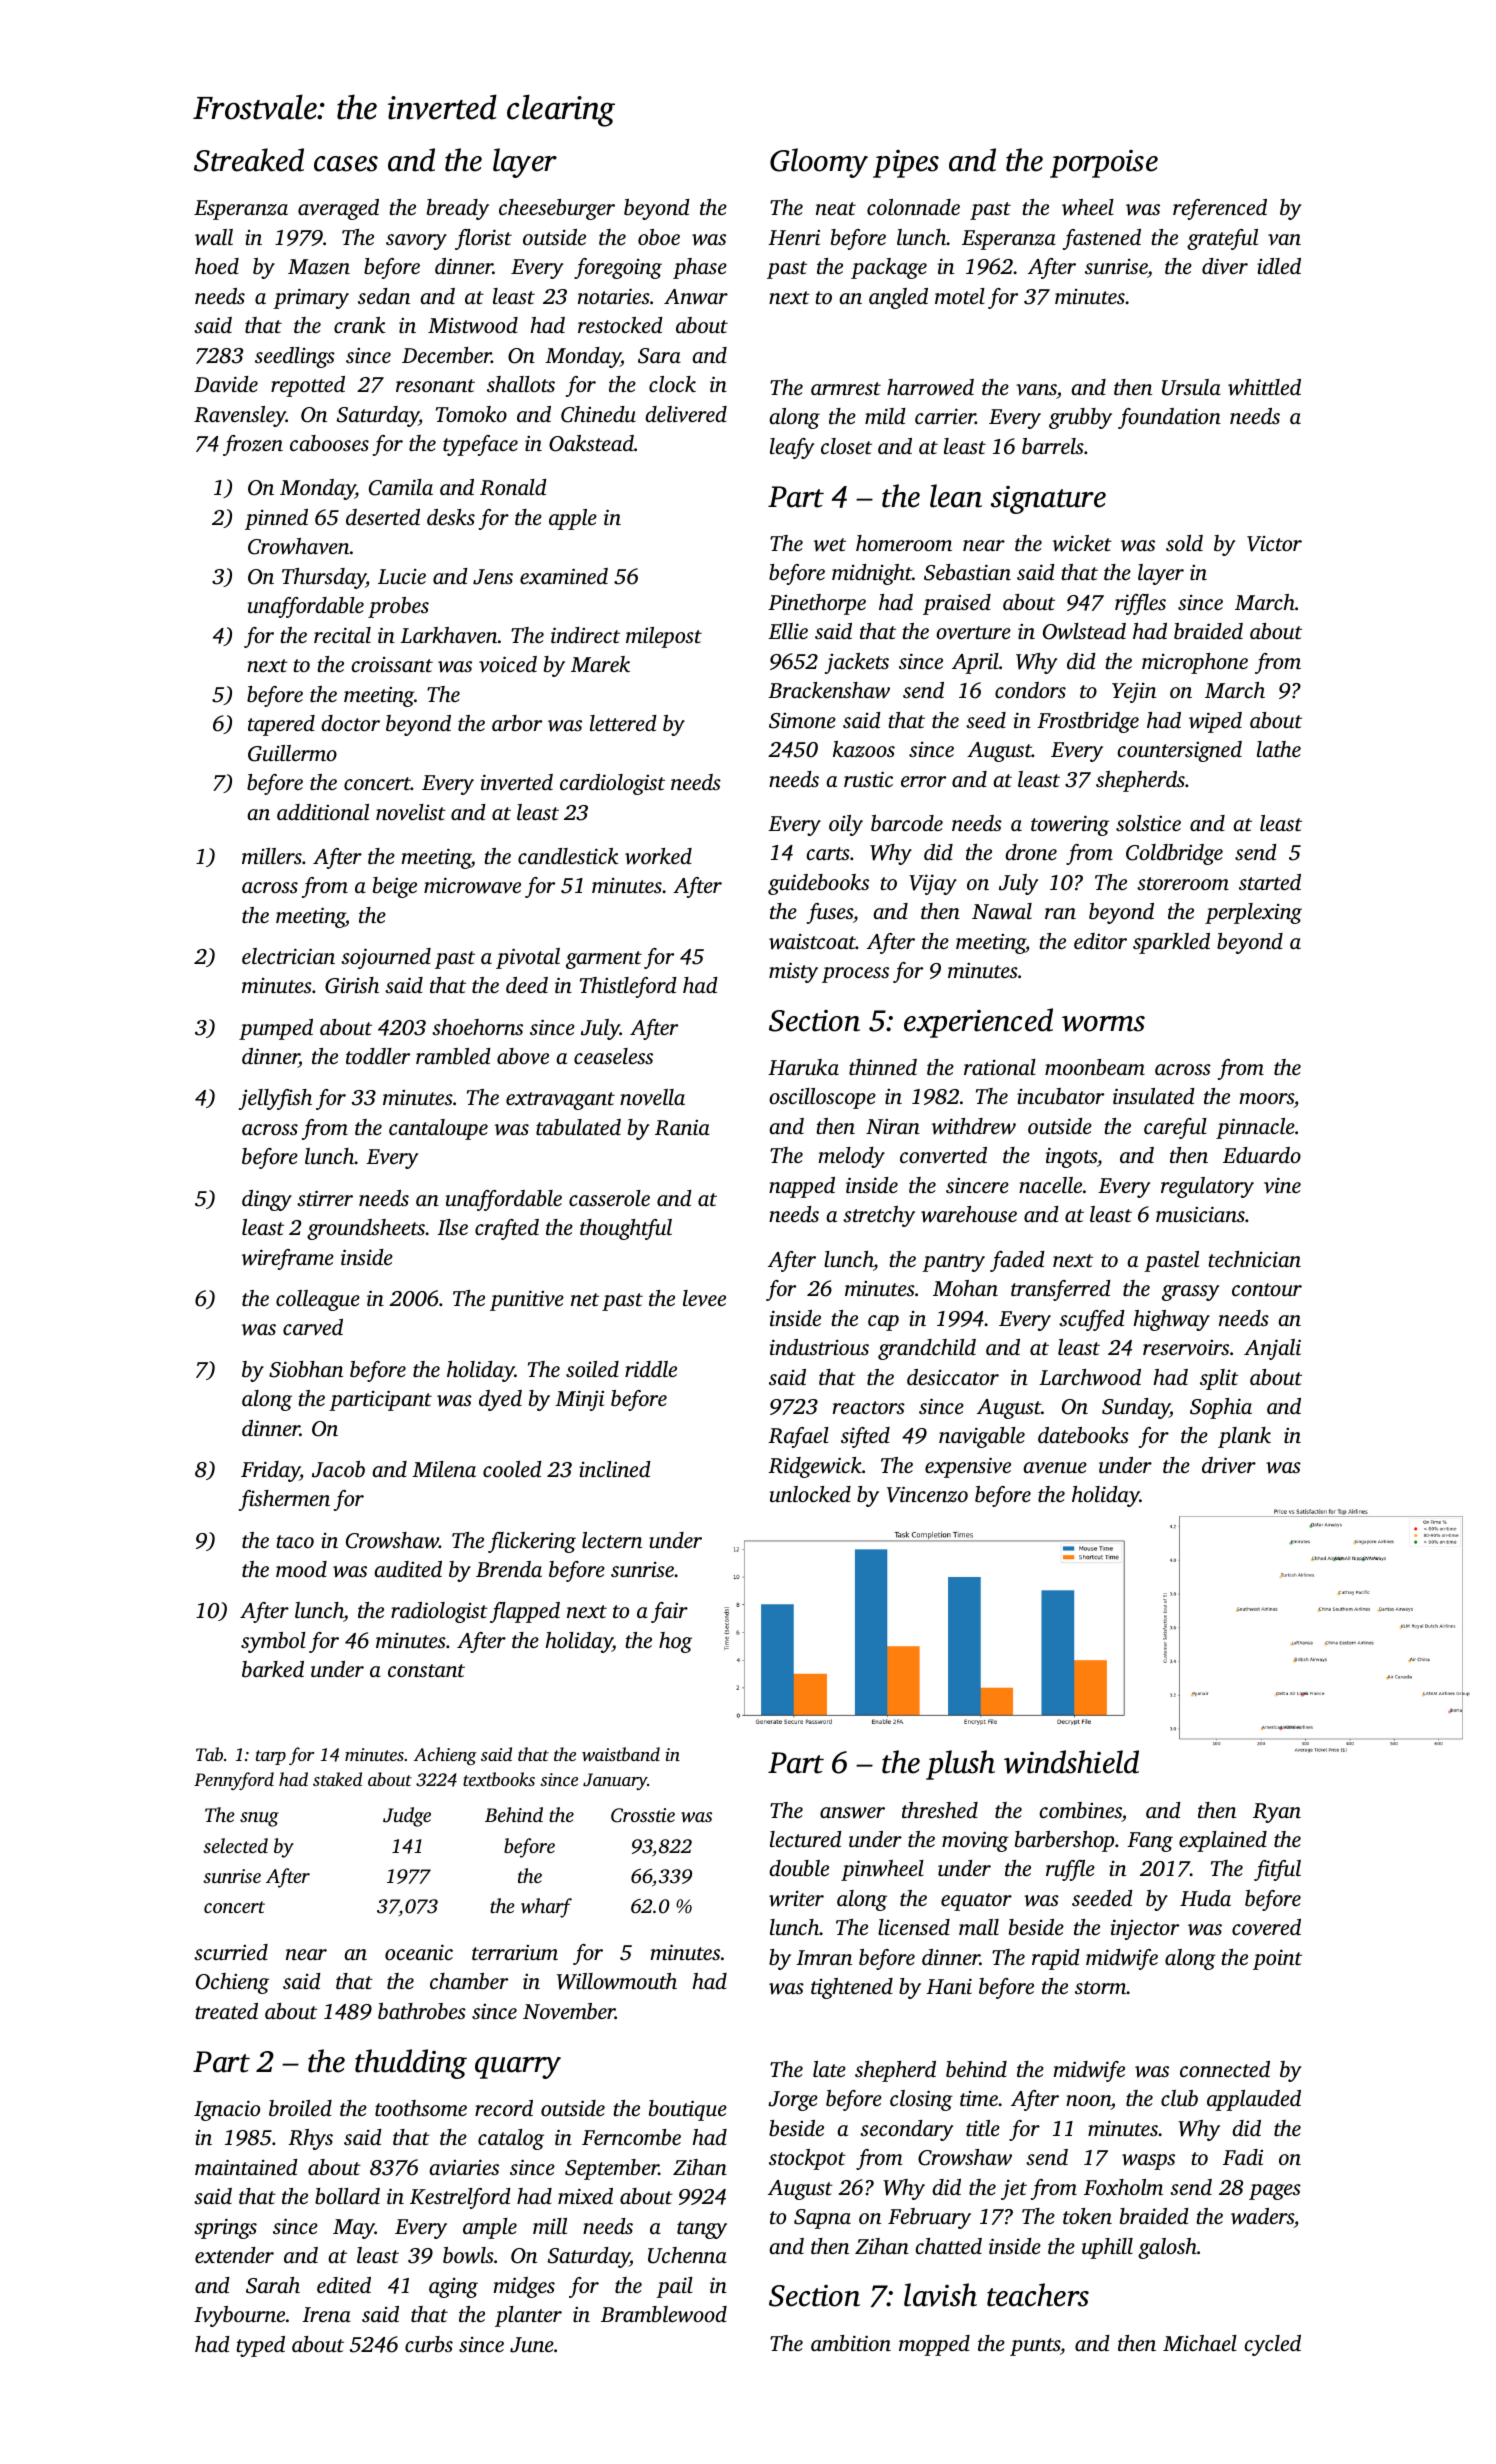 The width and height of the page is (1496, 2464). What do you see at coordinates (284, 1500) in the page?
I see `fishermen` at bounding box center [284, 1500].
